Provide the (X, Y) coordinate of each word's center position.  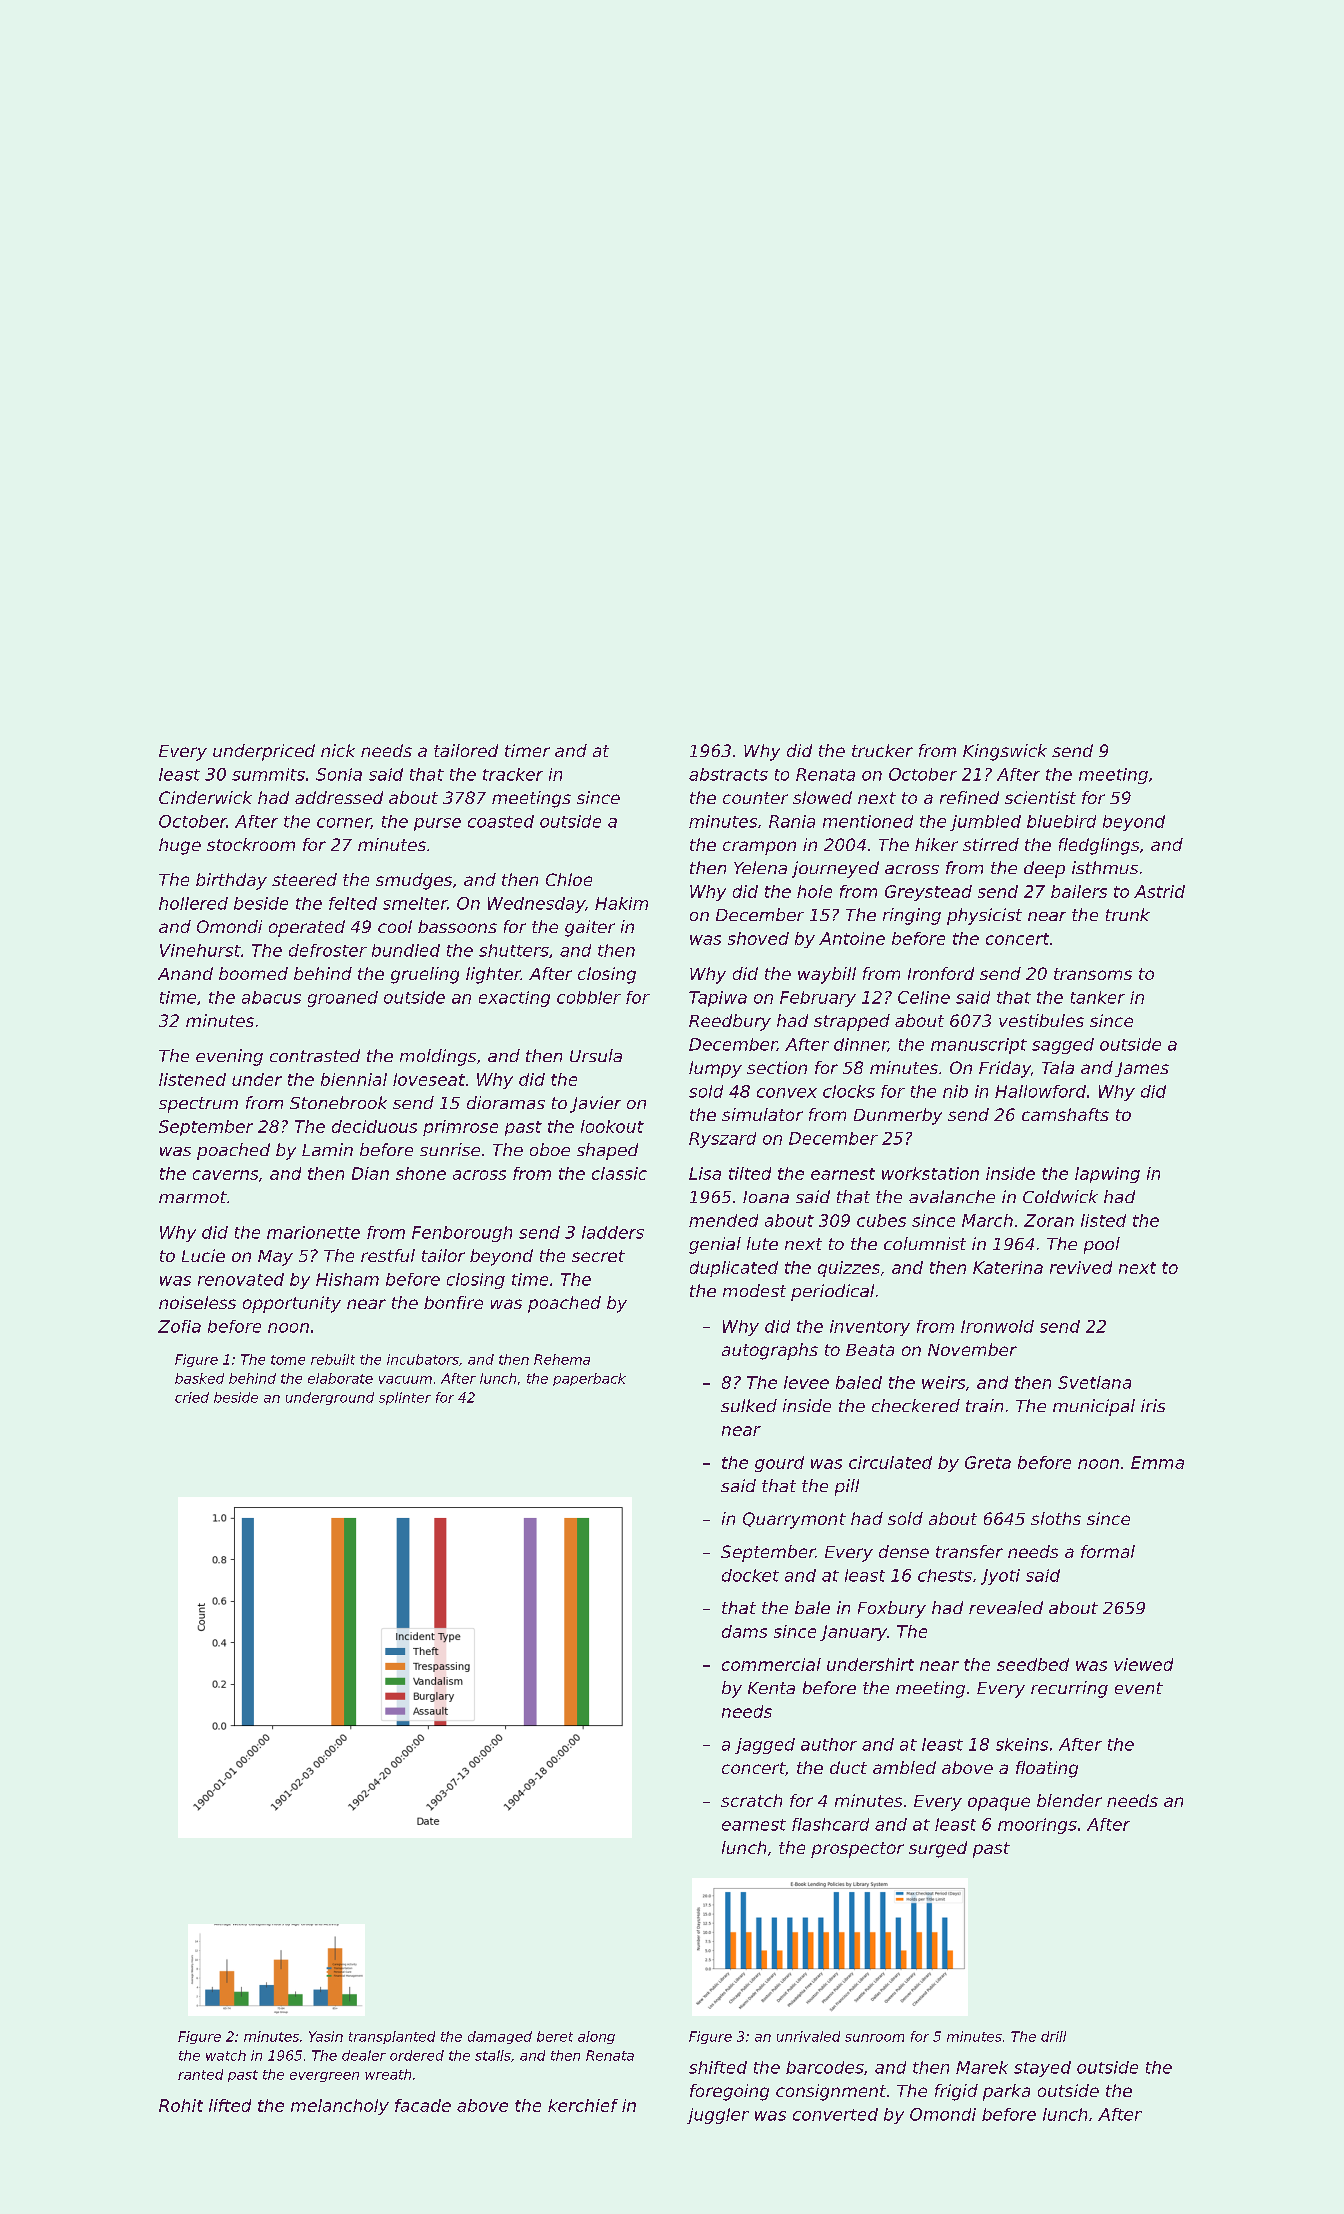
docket (750, 1575)
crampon (759, 848)
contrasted (315, 1055)
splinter (405, 1398)
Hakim (621, 903)
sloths (1056, 1518)
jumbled (985, 823)
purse (437, 824)
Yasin (326, 2036)
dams (744, 1631)
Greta (988, 1462)
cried (192, 1397)
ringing (912, 916)
